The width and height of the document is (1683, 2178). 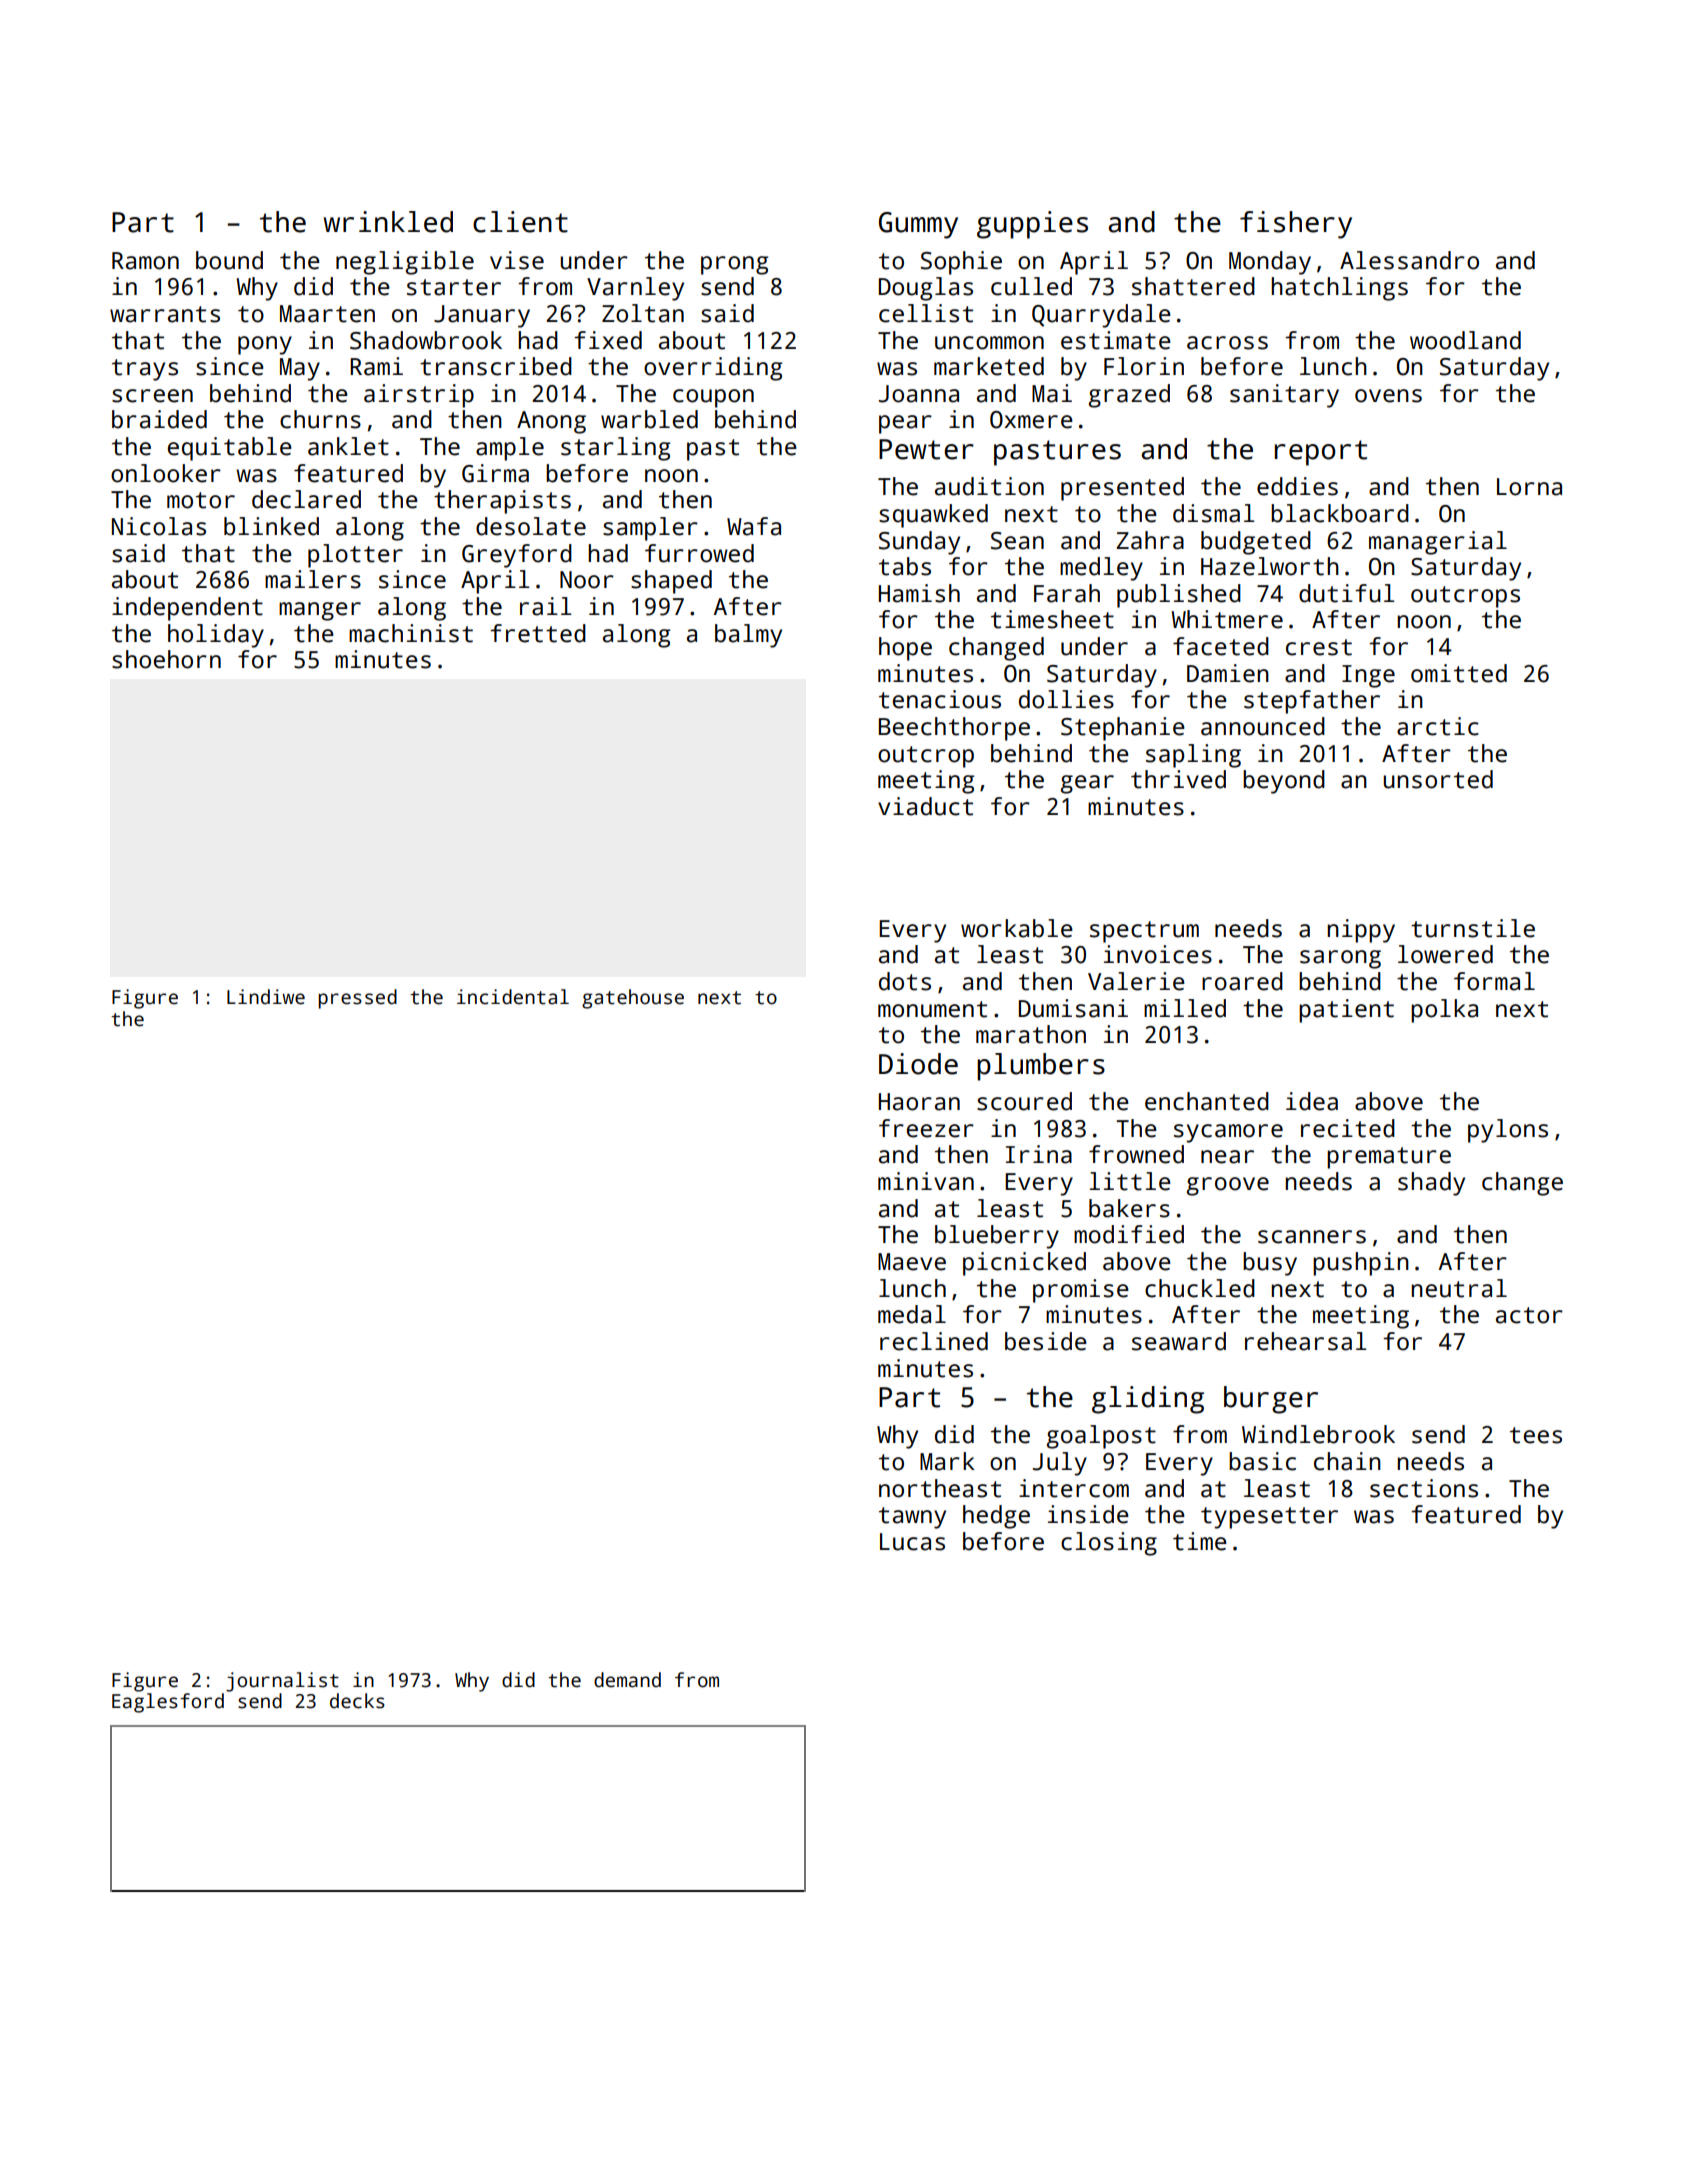 I want to click on cellist, so click(x=926, y=313).
